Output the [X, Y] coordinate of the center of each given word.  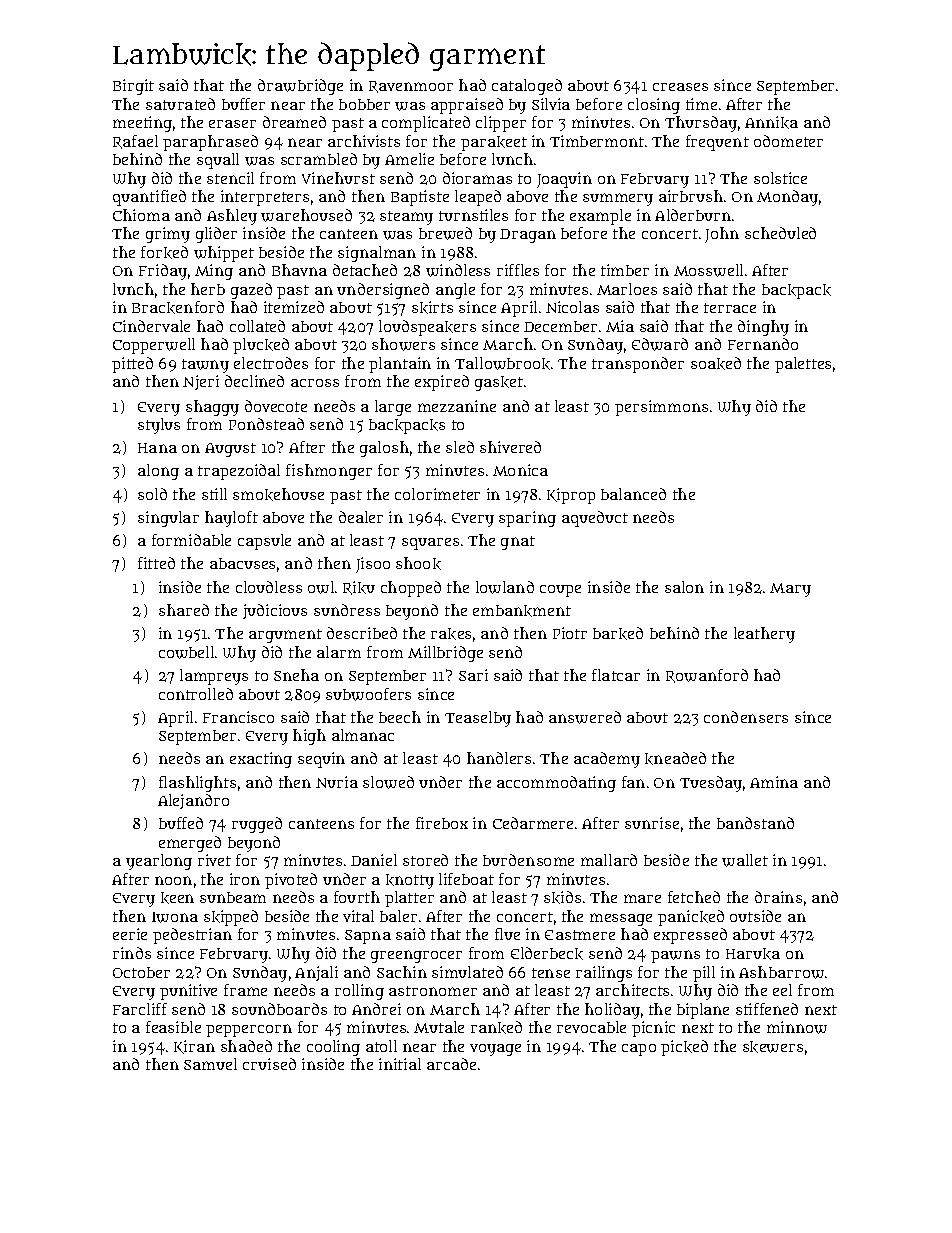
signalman [377, 254]
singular [168, 519]
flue [507, 934]
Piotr [570, 633]
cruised [269, 1064]
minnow [797, 1027]
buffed [181, 823]
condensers [746, 717]
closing [654, 106]
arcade [451, 1064]
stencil [230, 178]
